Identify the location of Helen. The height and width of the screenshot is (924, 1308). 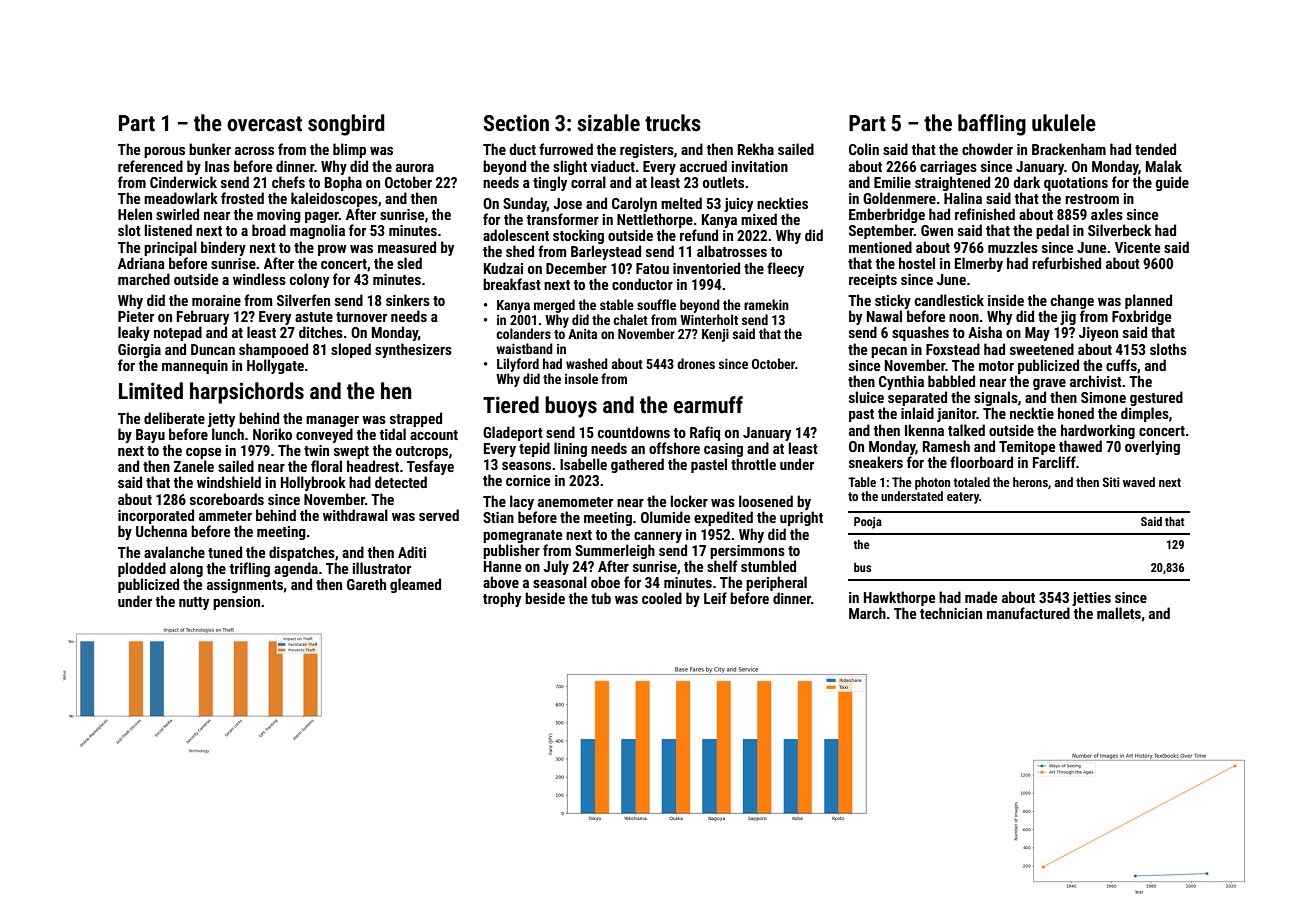
(135, 214).
